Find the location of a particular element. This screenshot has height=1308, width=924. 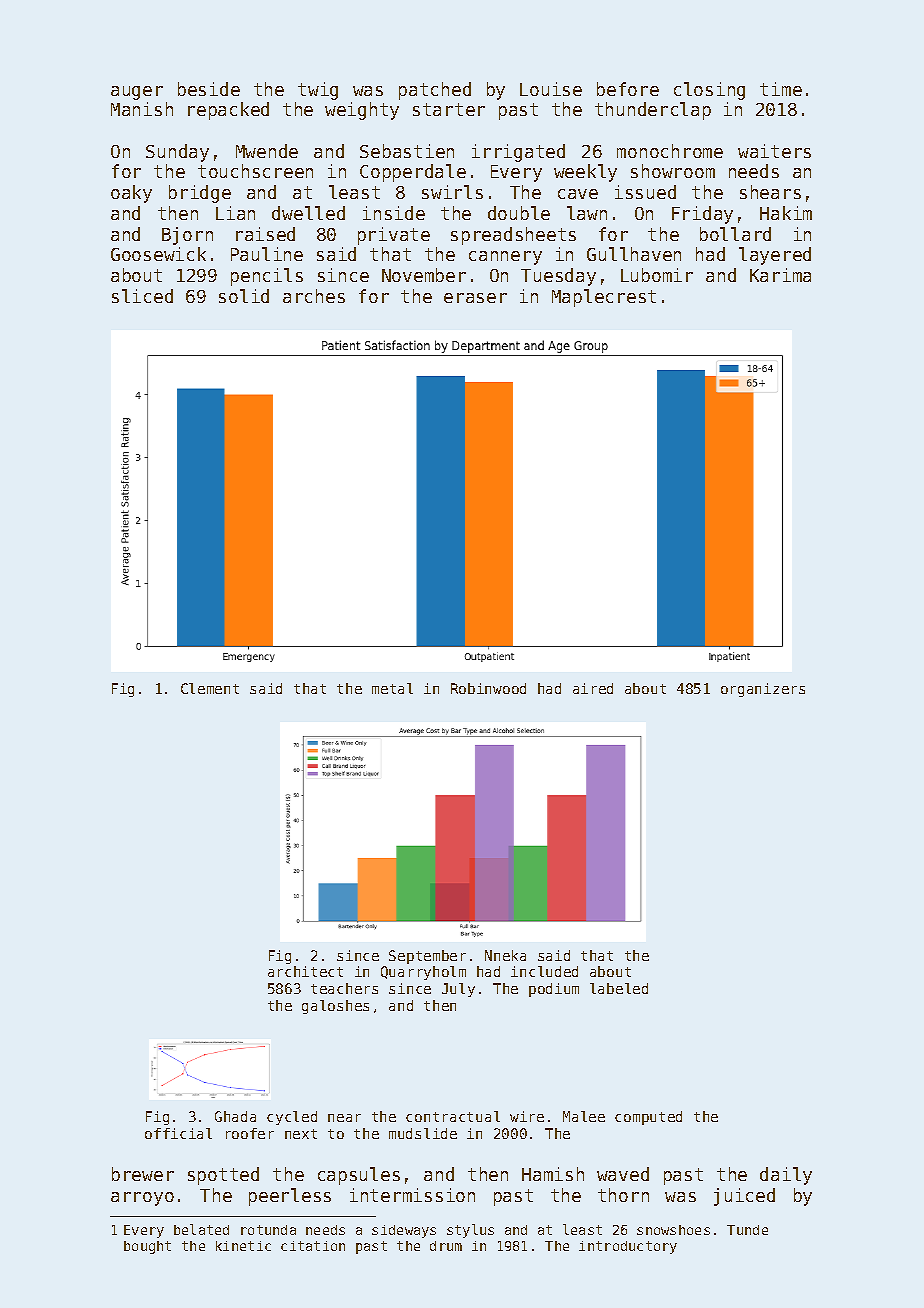

private is located at coordinates (394, 236).
